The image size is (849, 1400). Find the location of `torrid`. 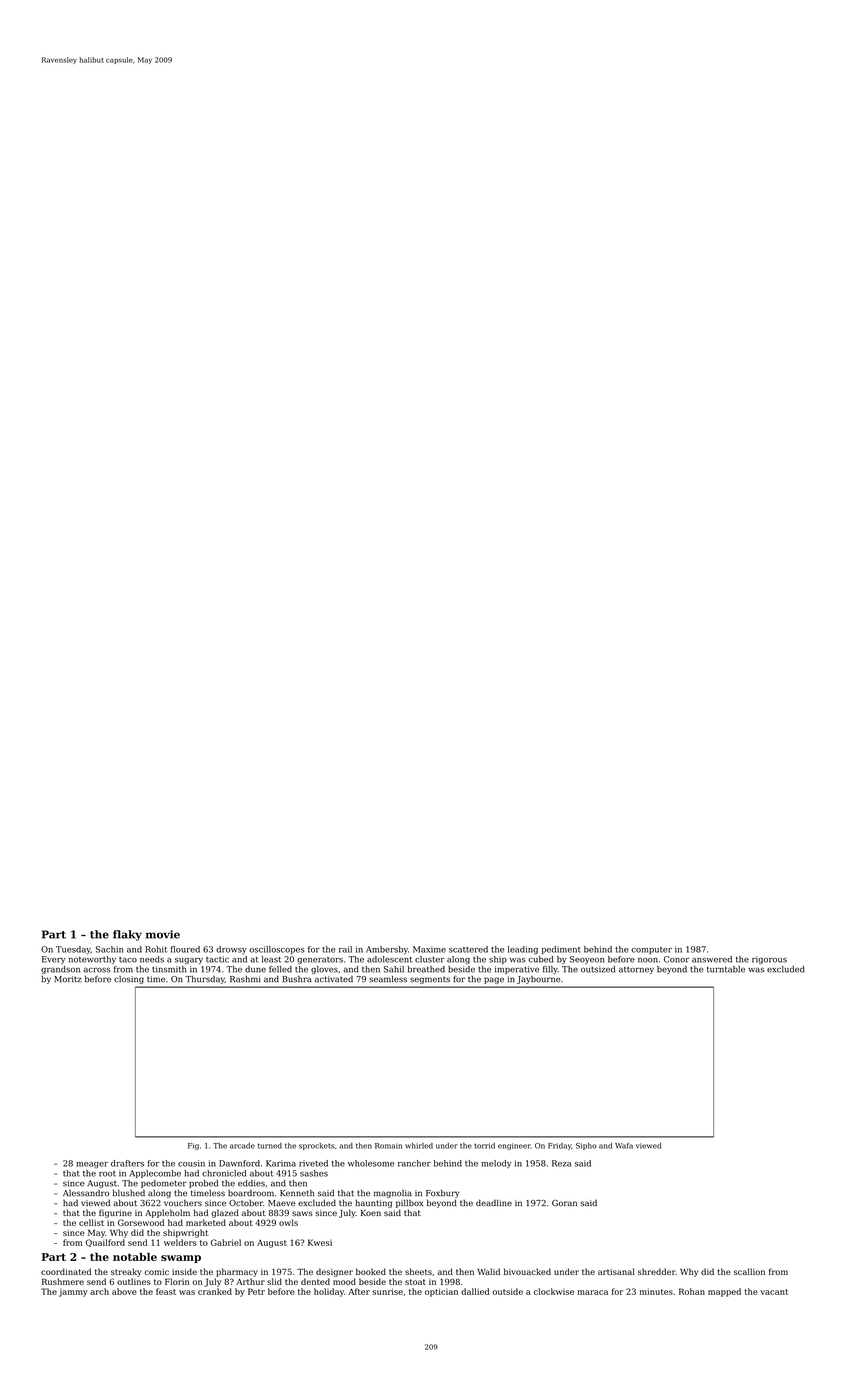

torrid is located at coordinates (484, 1146).
